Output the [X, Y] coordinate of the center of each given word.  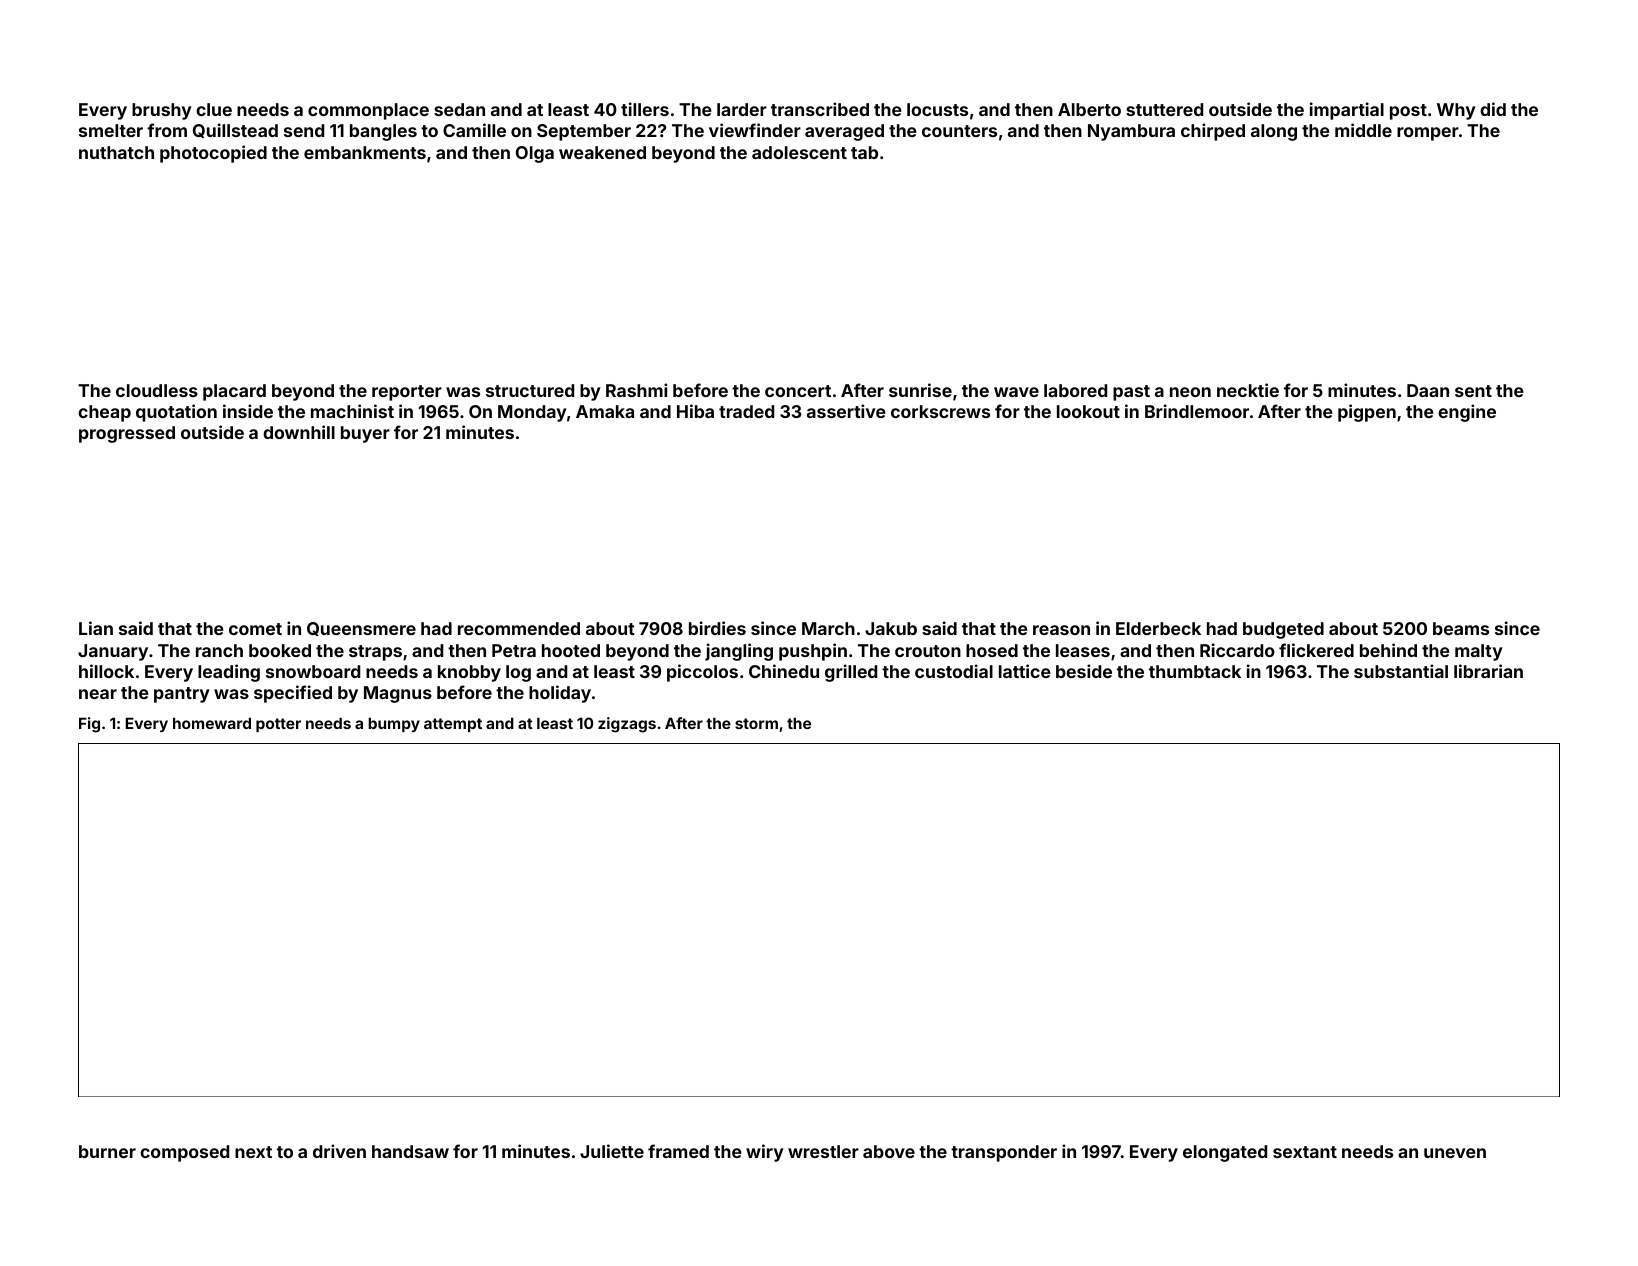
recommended [519, 628]
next [253, 1152]
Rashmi [636, 390]
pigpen [1367, 413]
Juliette [612, 1151]
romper [1428, 134]
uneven [1455, 1153]
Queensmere [361, 629]
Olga [535, 154]
